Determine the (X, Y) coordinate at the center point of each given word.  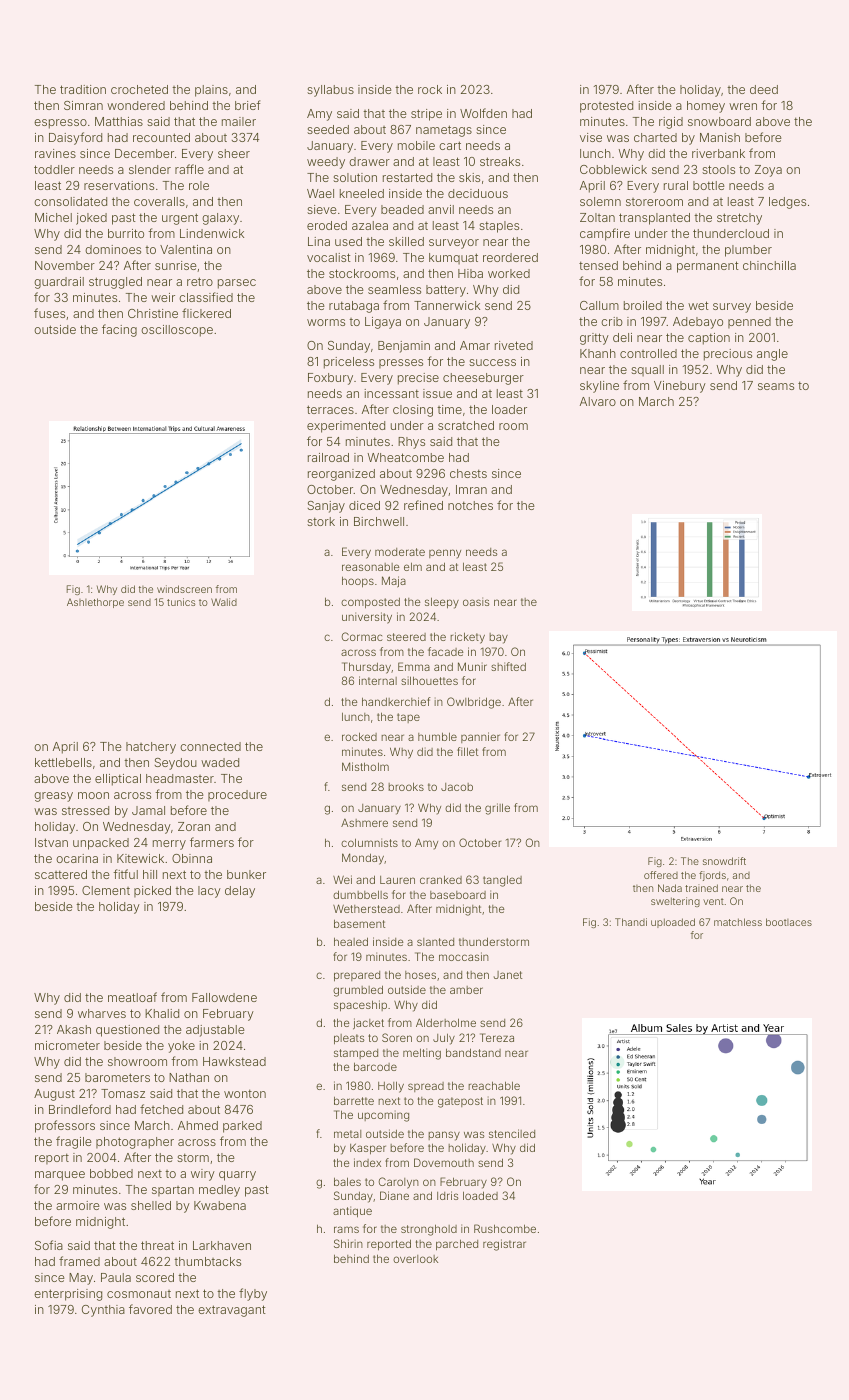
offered (661, 875)
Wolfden (483, 113)
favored (150, 1309)
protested (606, 107)
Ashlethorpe (95, 603)
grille (497, 809)
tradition (83, 89)
